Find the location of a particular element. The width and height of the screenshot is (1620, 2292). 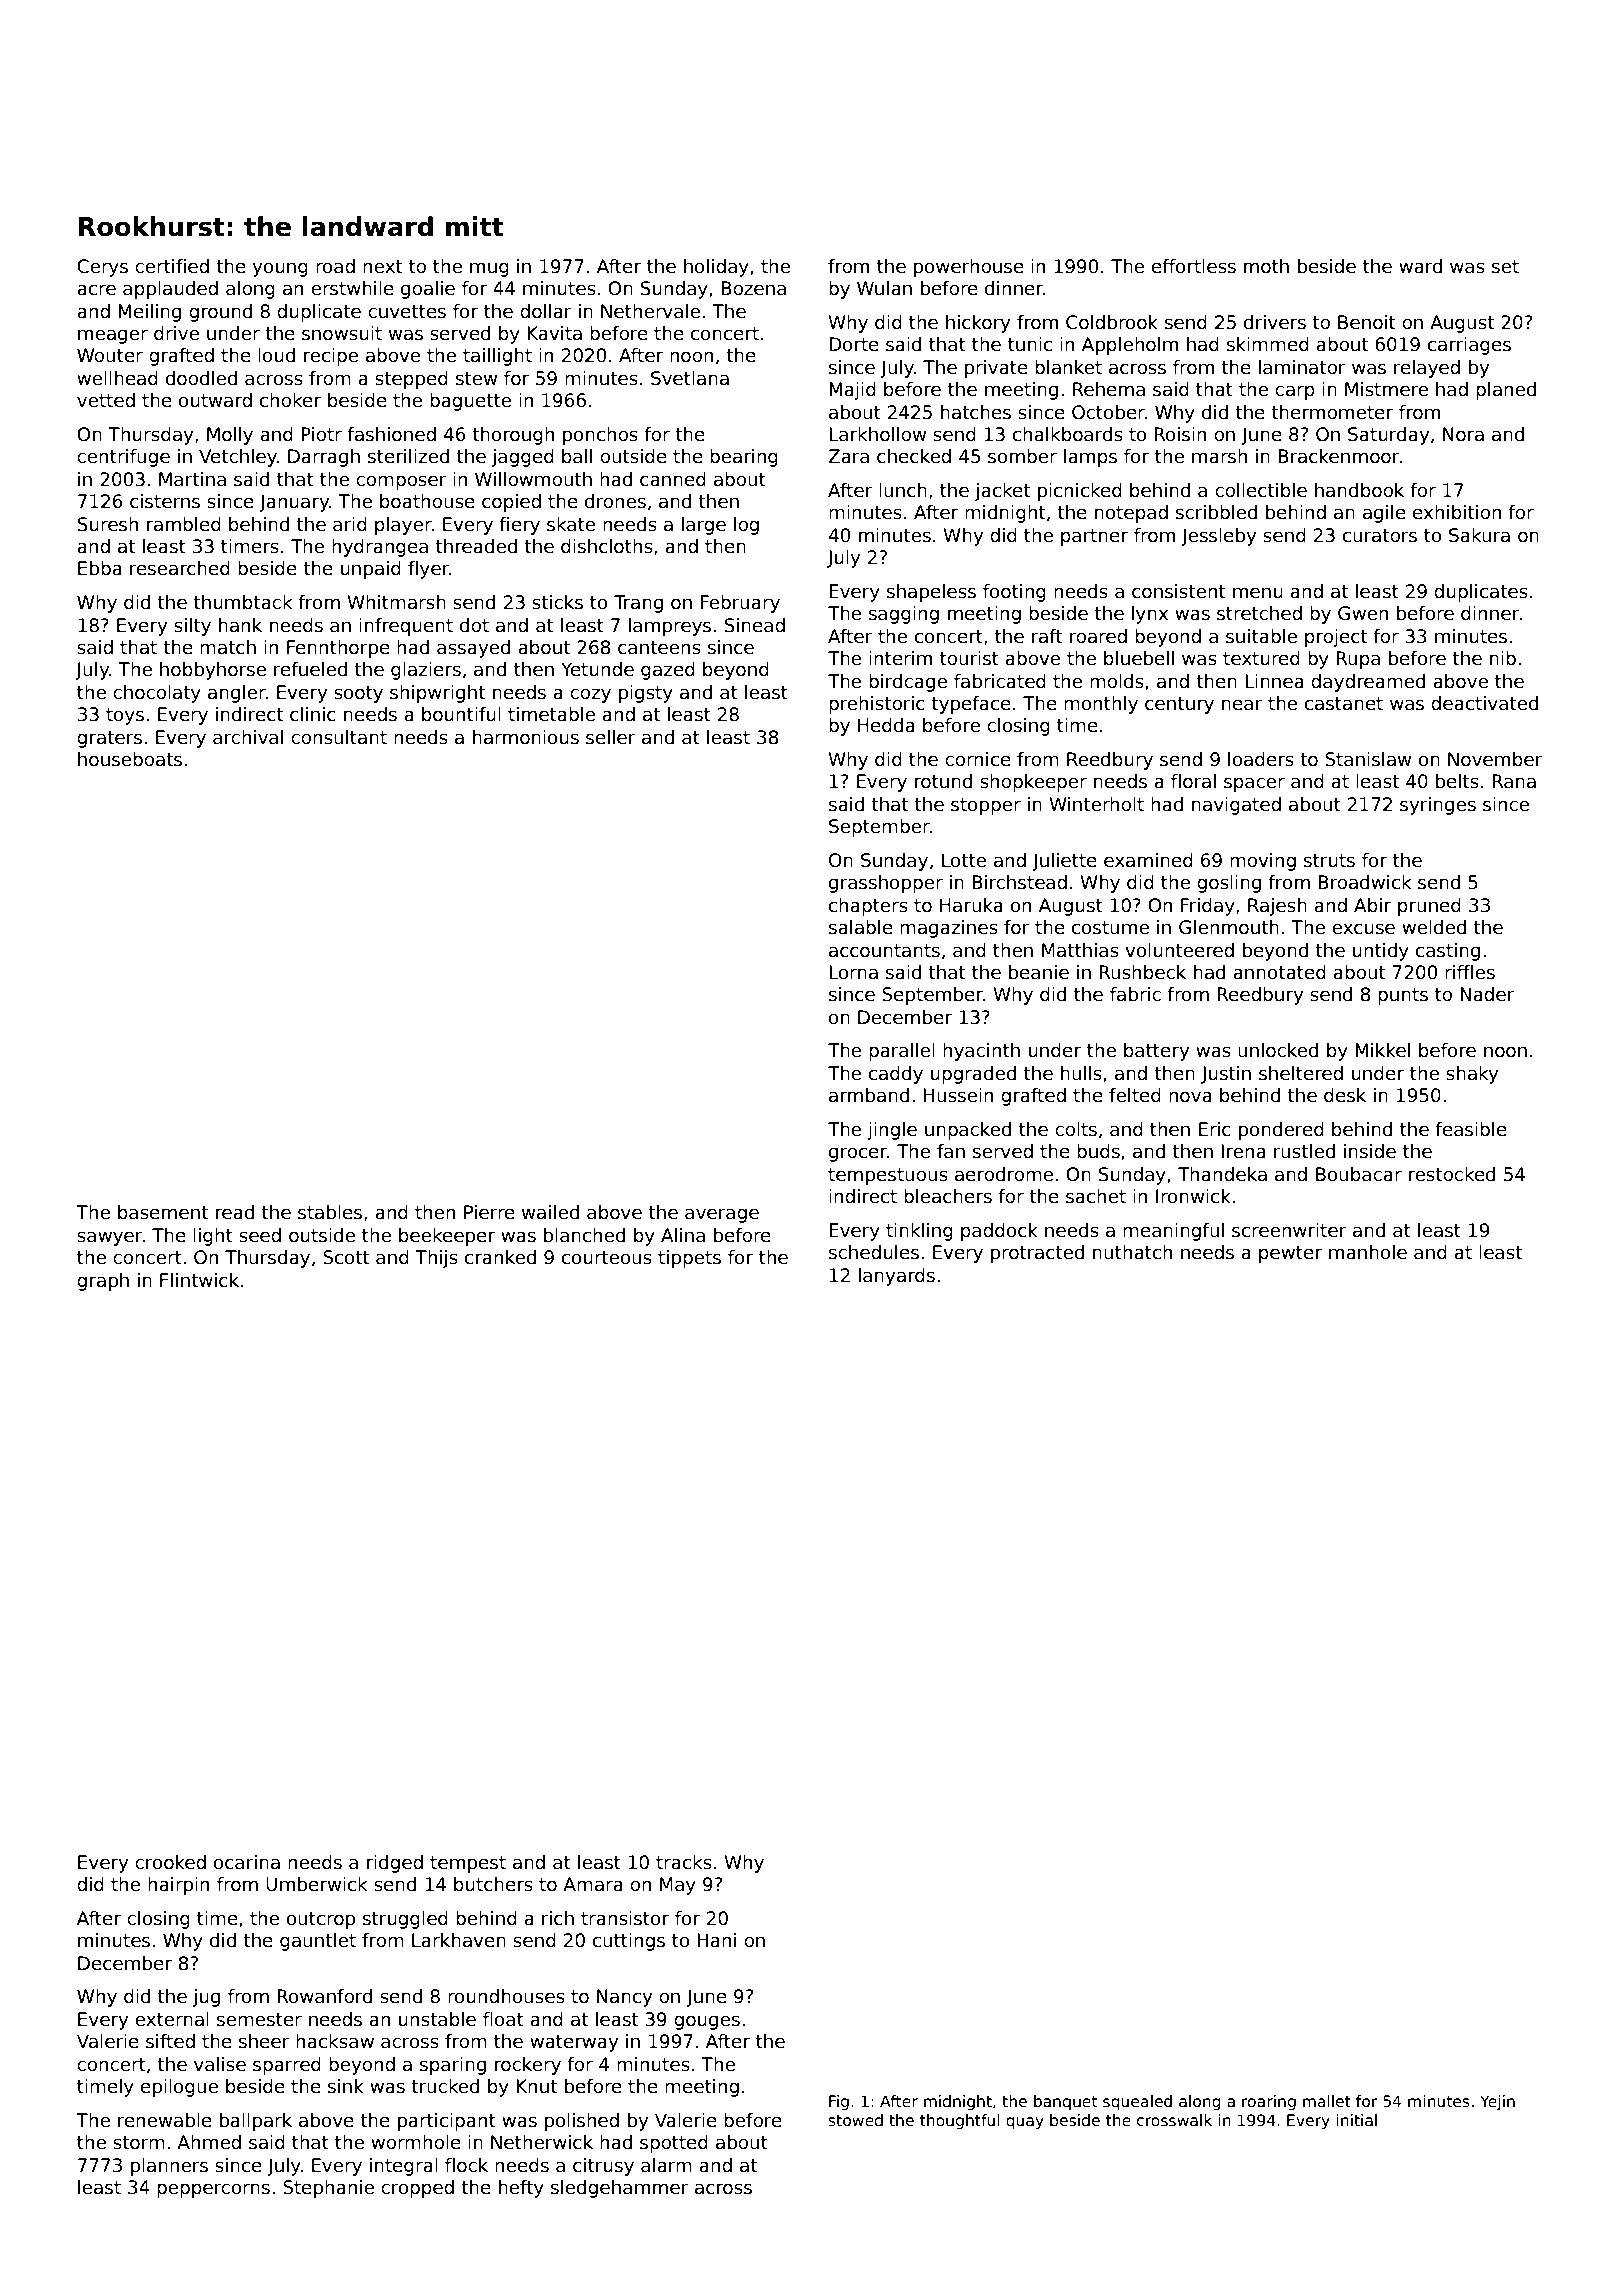

consistent is located at coordinates (1178, 591).
